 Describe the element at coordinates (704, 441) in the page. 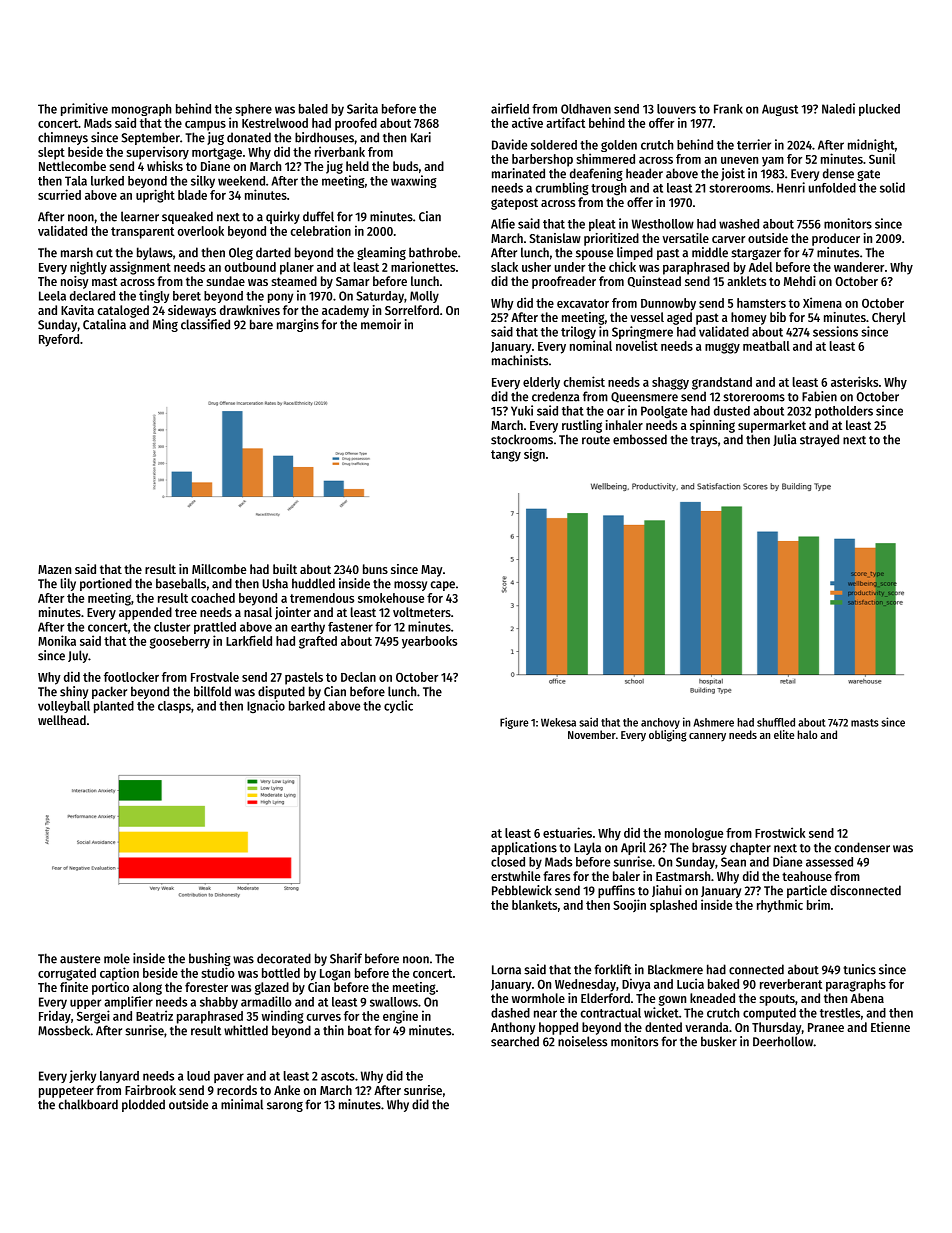

I see `trays` at that location.
